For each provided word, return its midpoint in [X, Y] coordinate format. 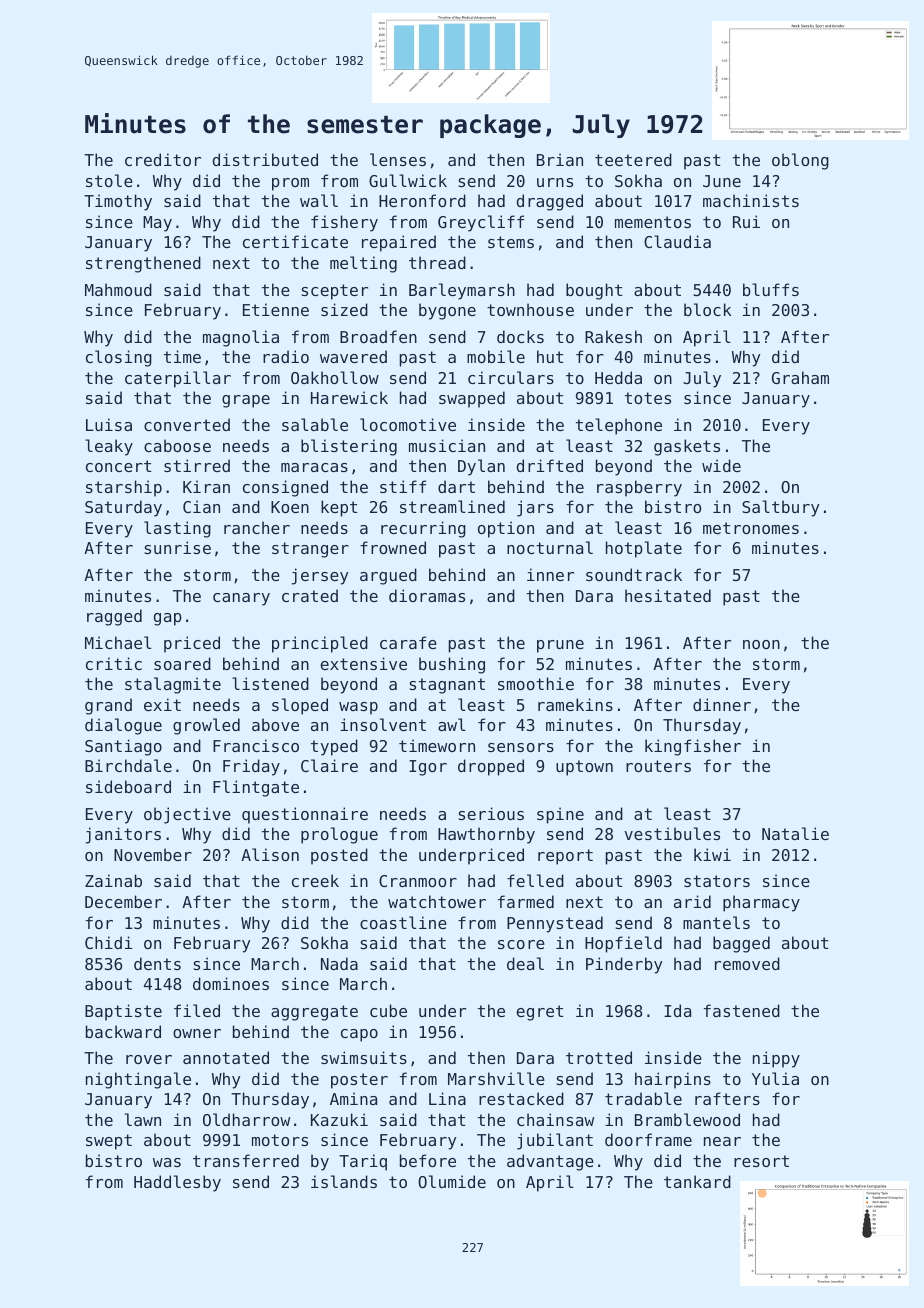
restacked [521, 1098]
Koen [290, 507]
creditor [163, 159]
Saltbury [780, 508]
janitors [123, 835]
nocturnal [550, 547]
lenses [398, 159]
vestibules [672, 833]
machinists [751, 200]
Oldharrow [246, 1119]
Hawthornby [486, 835]
